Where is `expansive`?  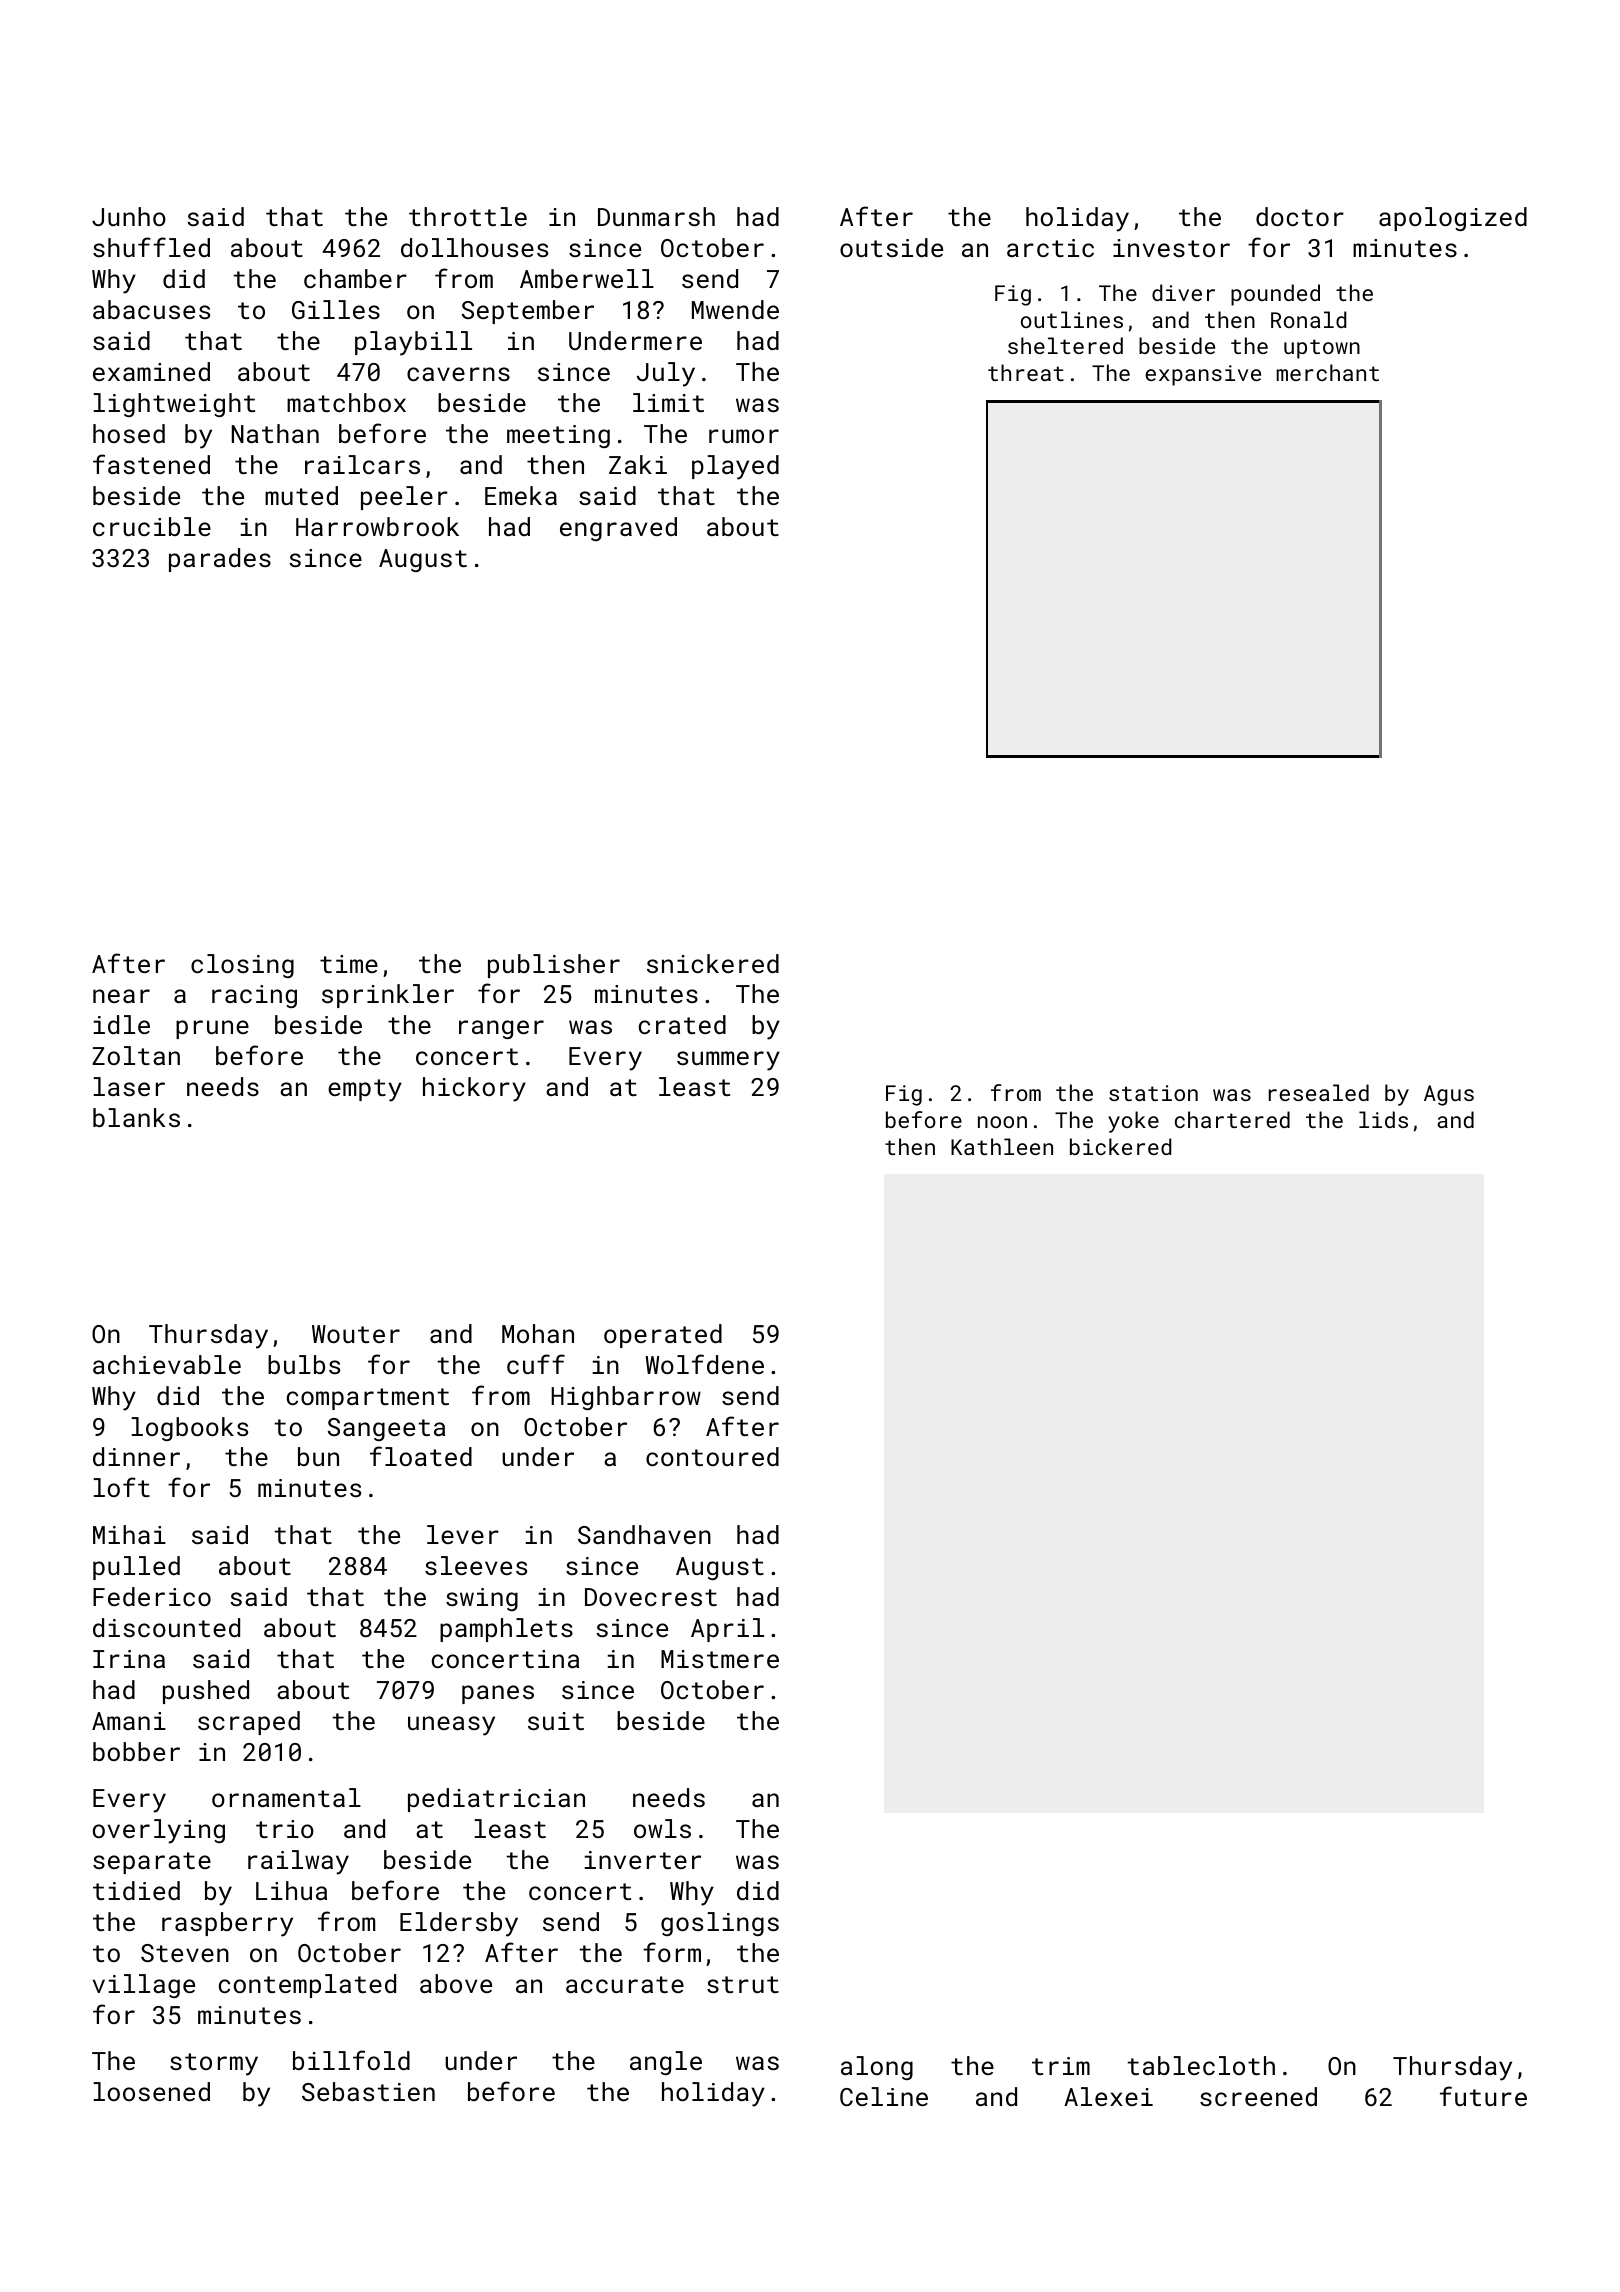
expansive is located at coordinates (1203, 375).
